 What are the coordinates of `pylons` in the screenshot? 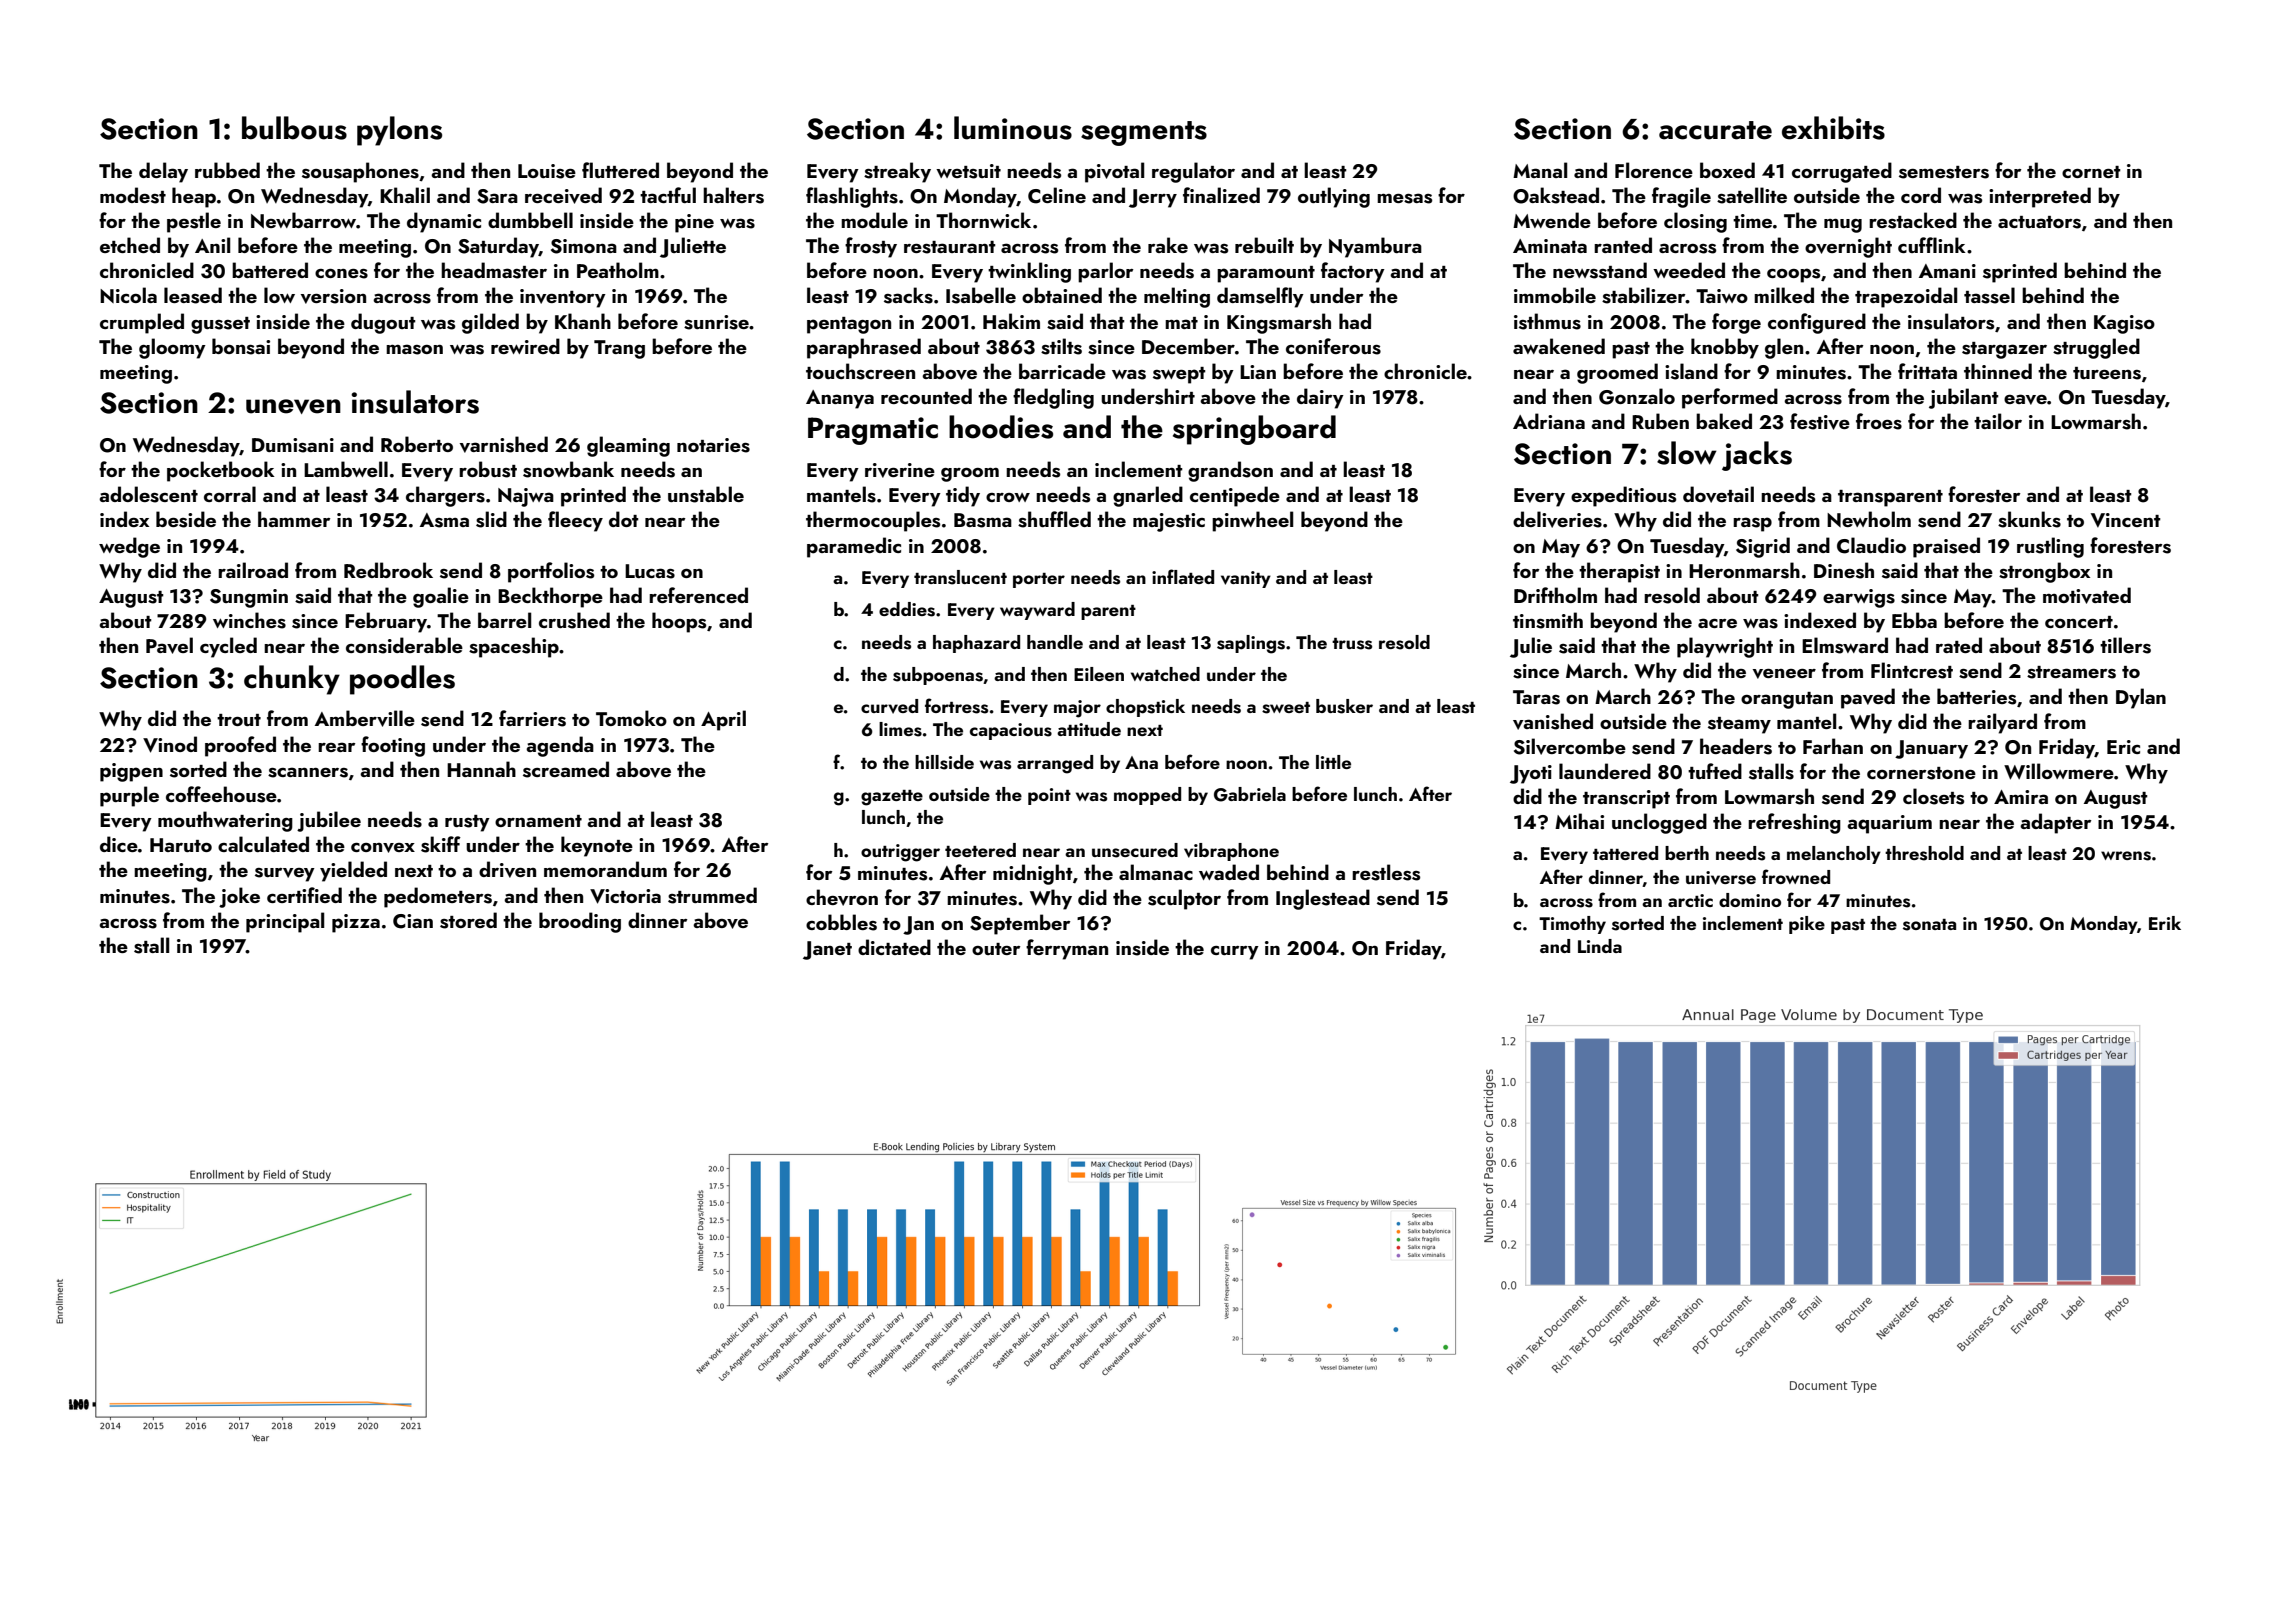 It's located at (399, 131).
